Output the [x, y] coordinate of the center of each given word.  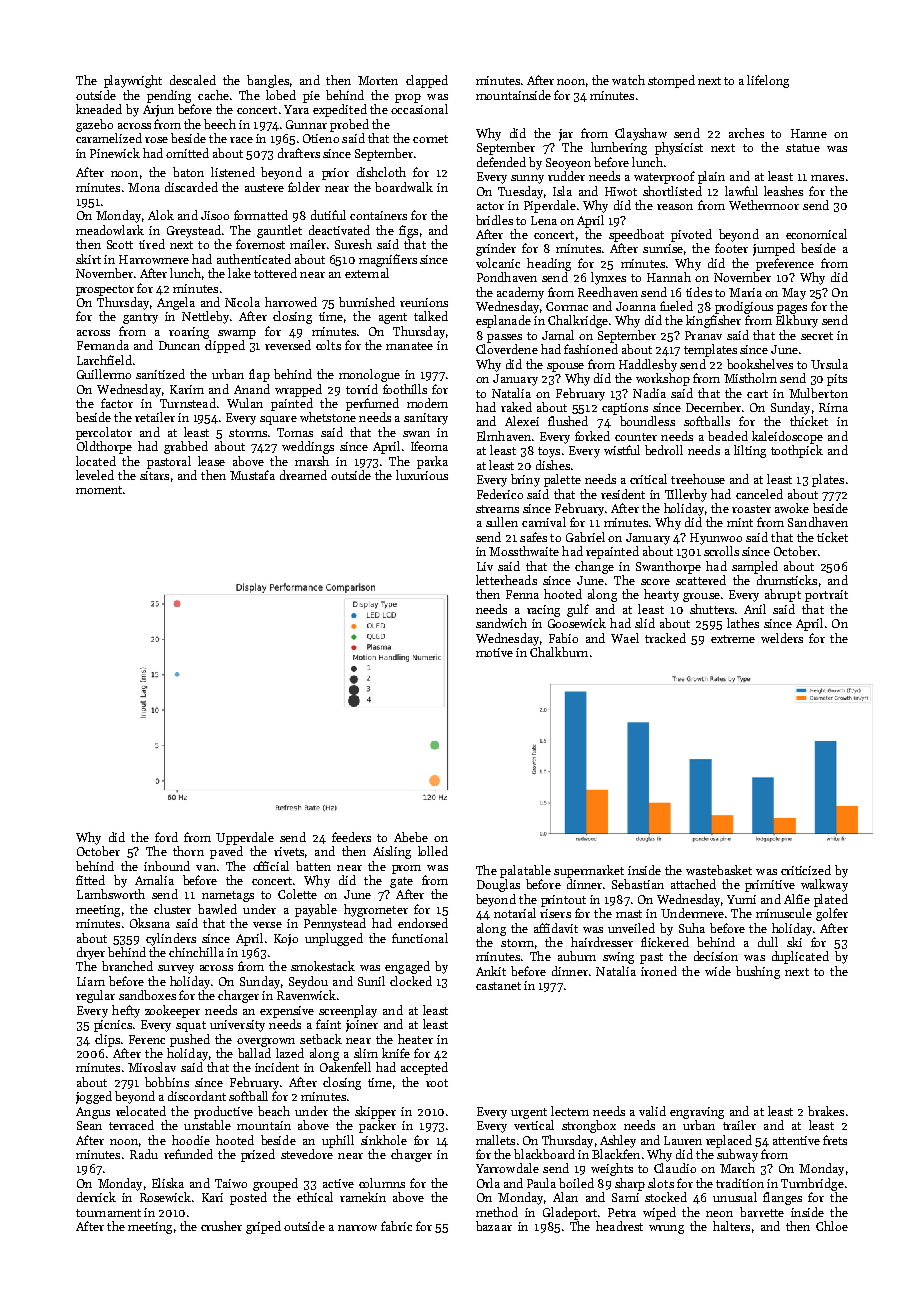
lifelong [768, 81]
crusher [221, 1226]
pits [837, 380]
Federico [500, 494]
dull [768, 942]
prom [406, 869]
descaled [193, 80]
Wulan [245, 403]
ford [166, 837]
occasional [419, 109]
